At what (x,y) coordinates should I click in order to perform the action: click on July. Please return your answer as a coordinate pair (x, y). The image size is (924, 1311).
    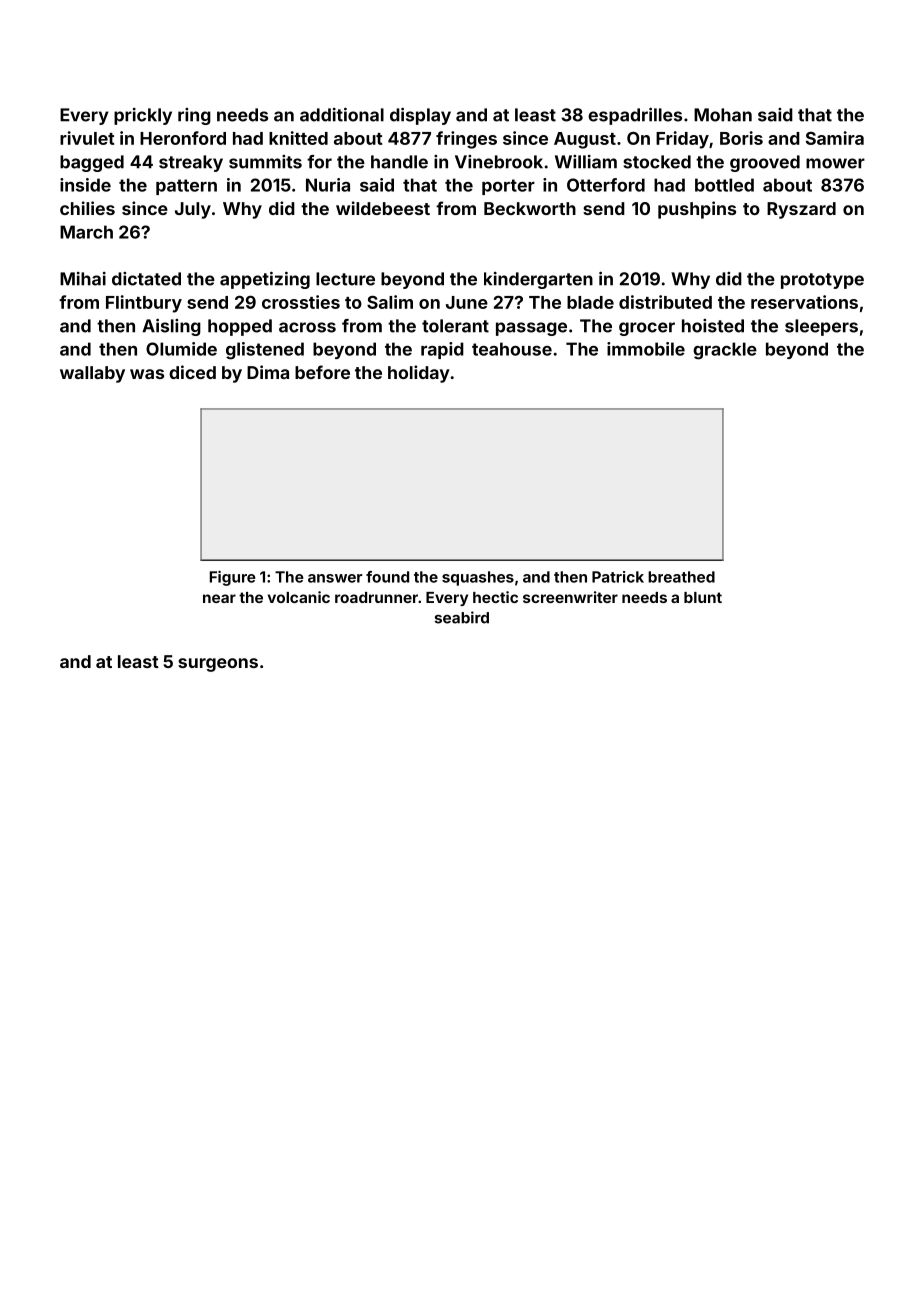
    Looking at the image, I should click on (193, 210).
